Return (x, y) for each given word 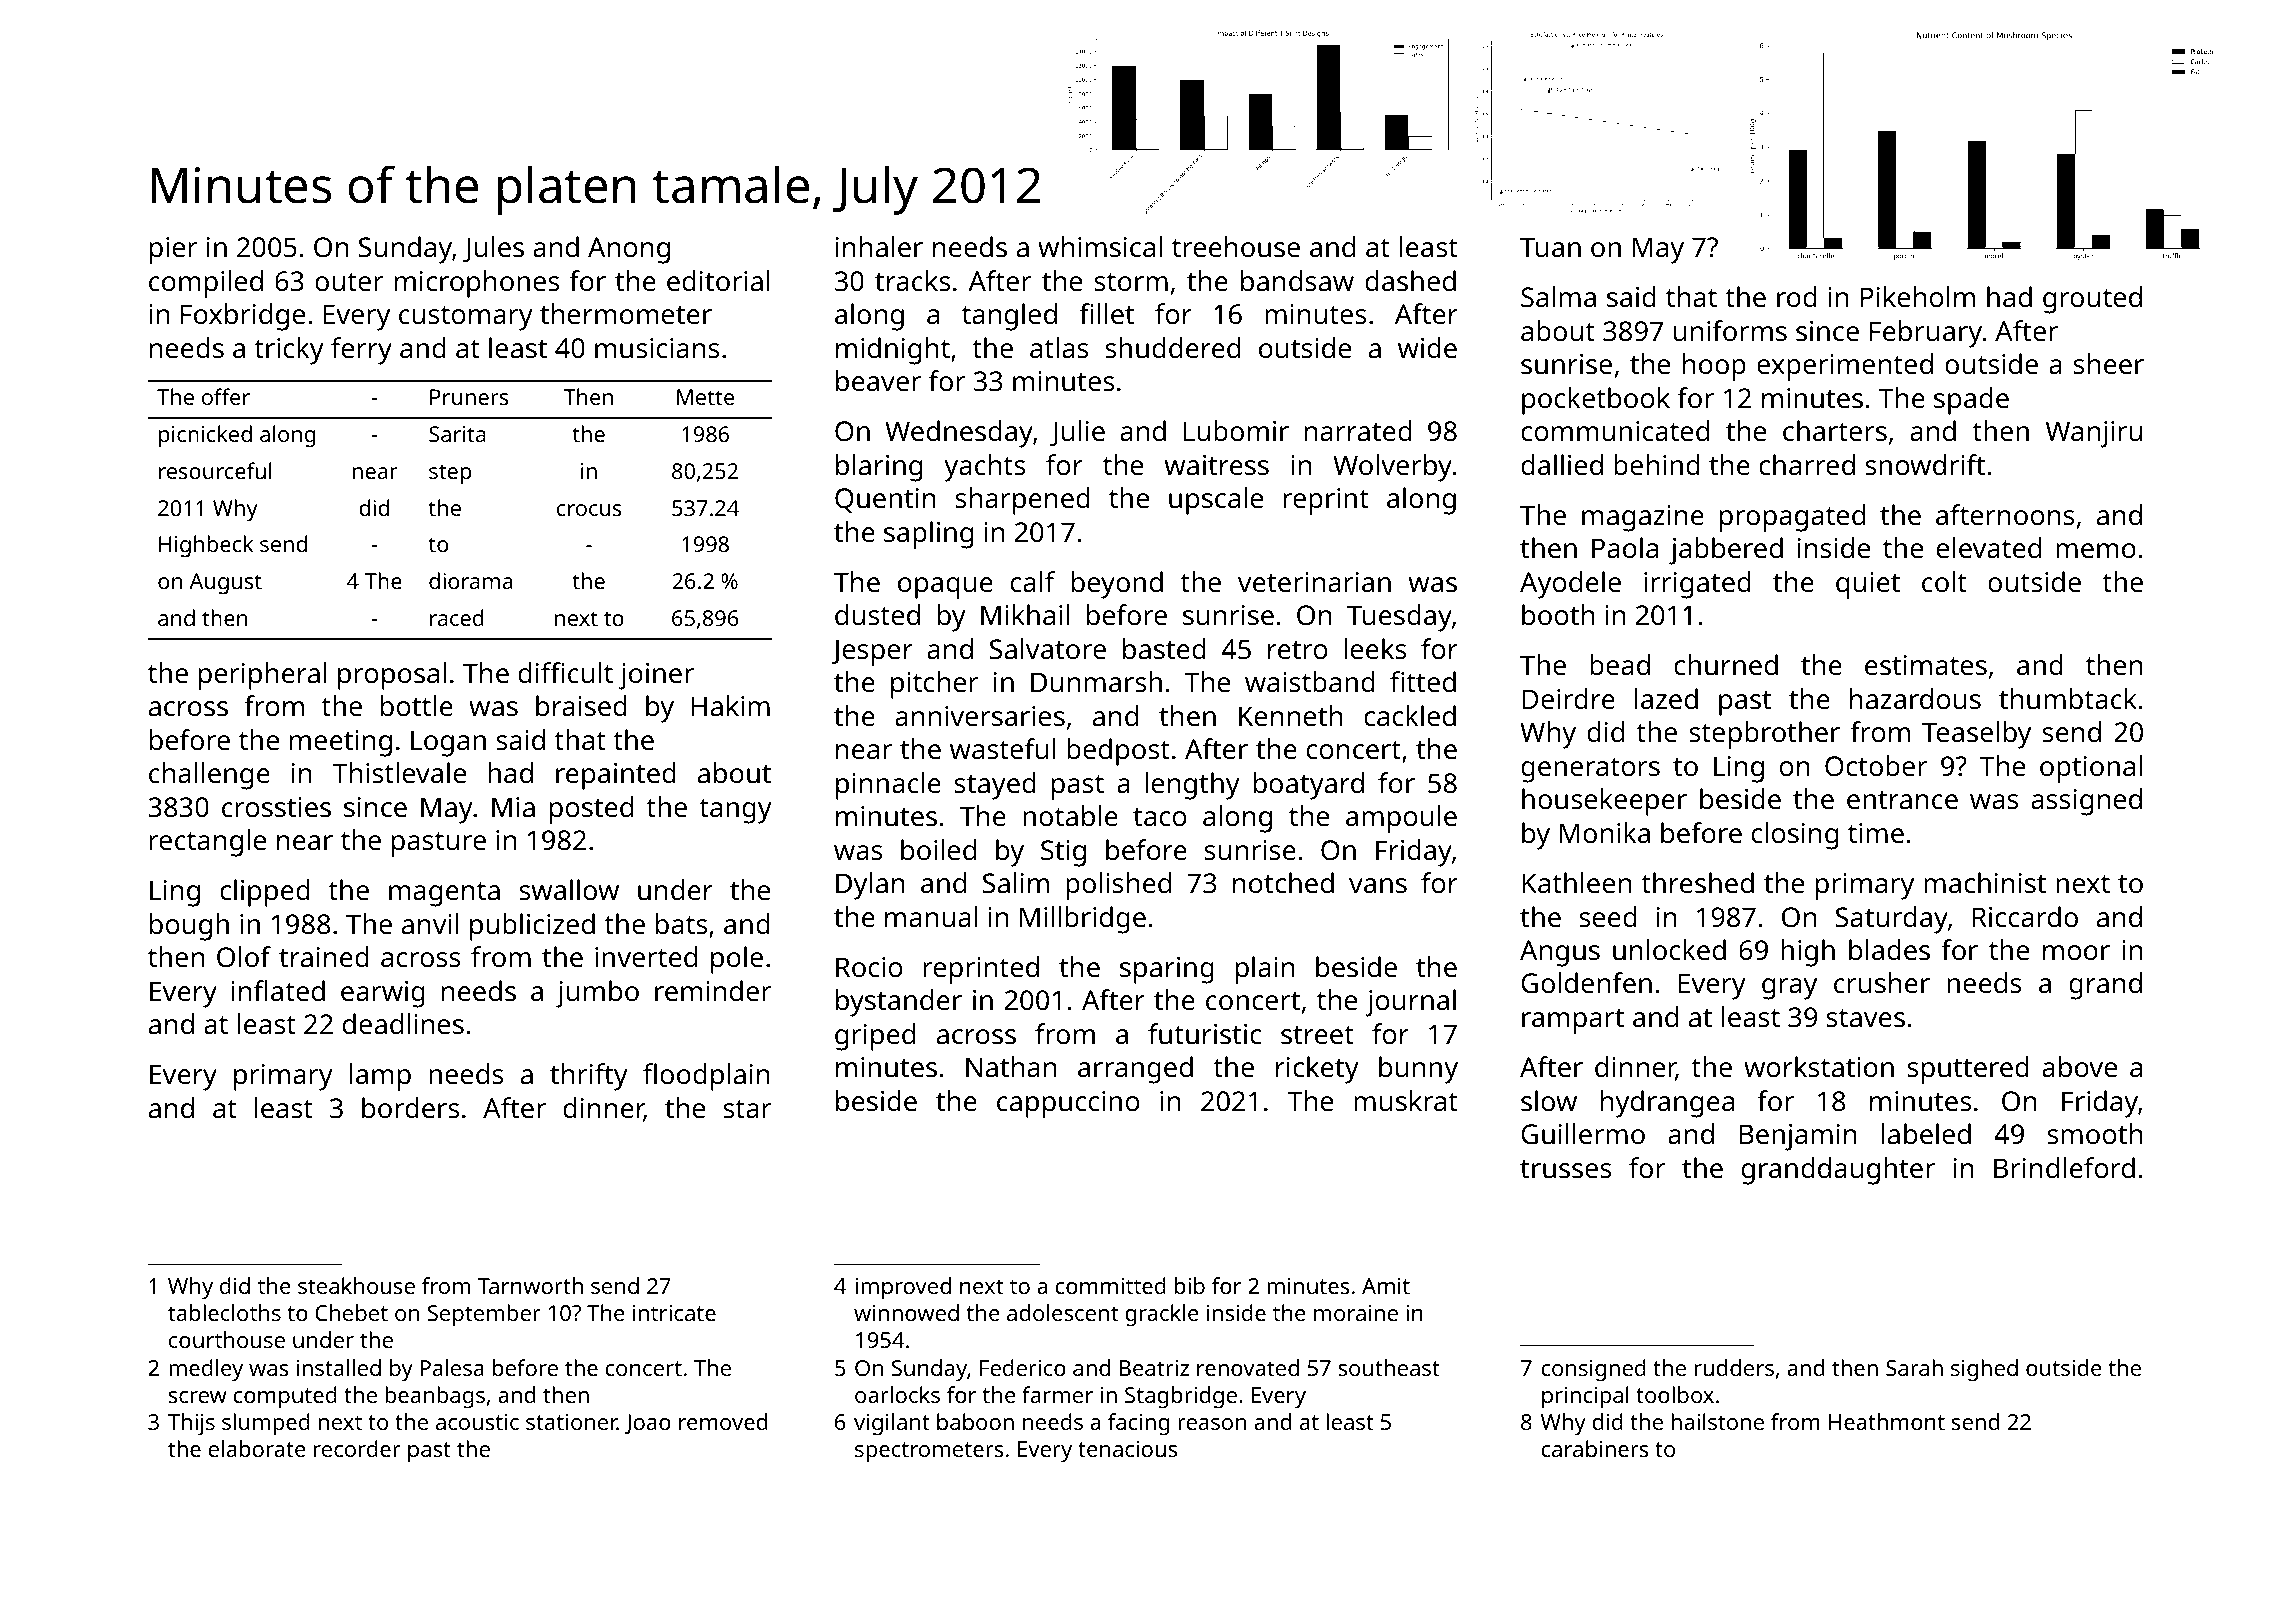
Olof (244, 956)
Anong (629, 250)
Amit (1386, 1286)
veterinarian (1314, 582)
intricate (674, 1313)
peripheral (263, 676)
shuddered (1172, 347)
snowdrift (1925, 464)
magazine (1643, 518)
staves (1866, 1018)
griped (875, 1037)
